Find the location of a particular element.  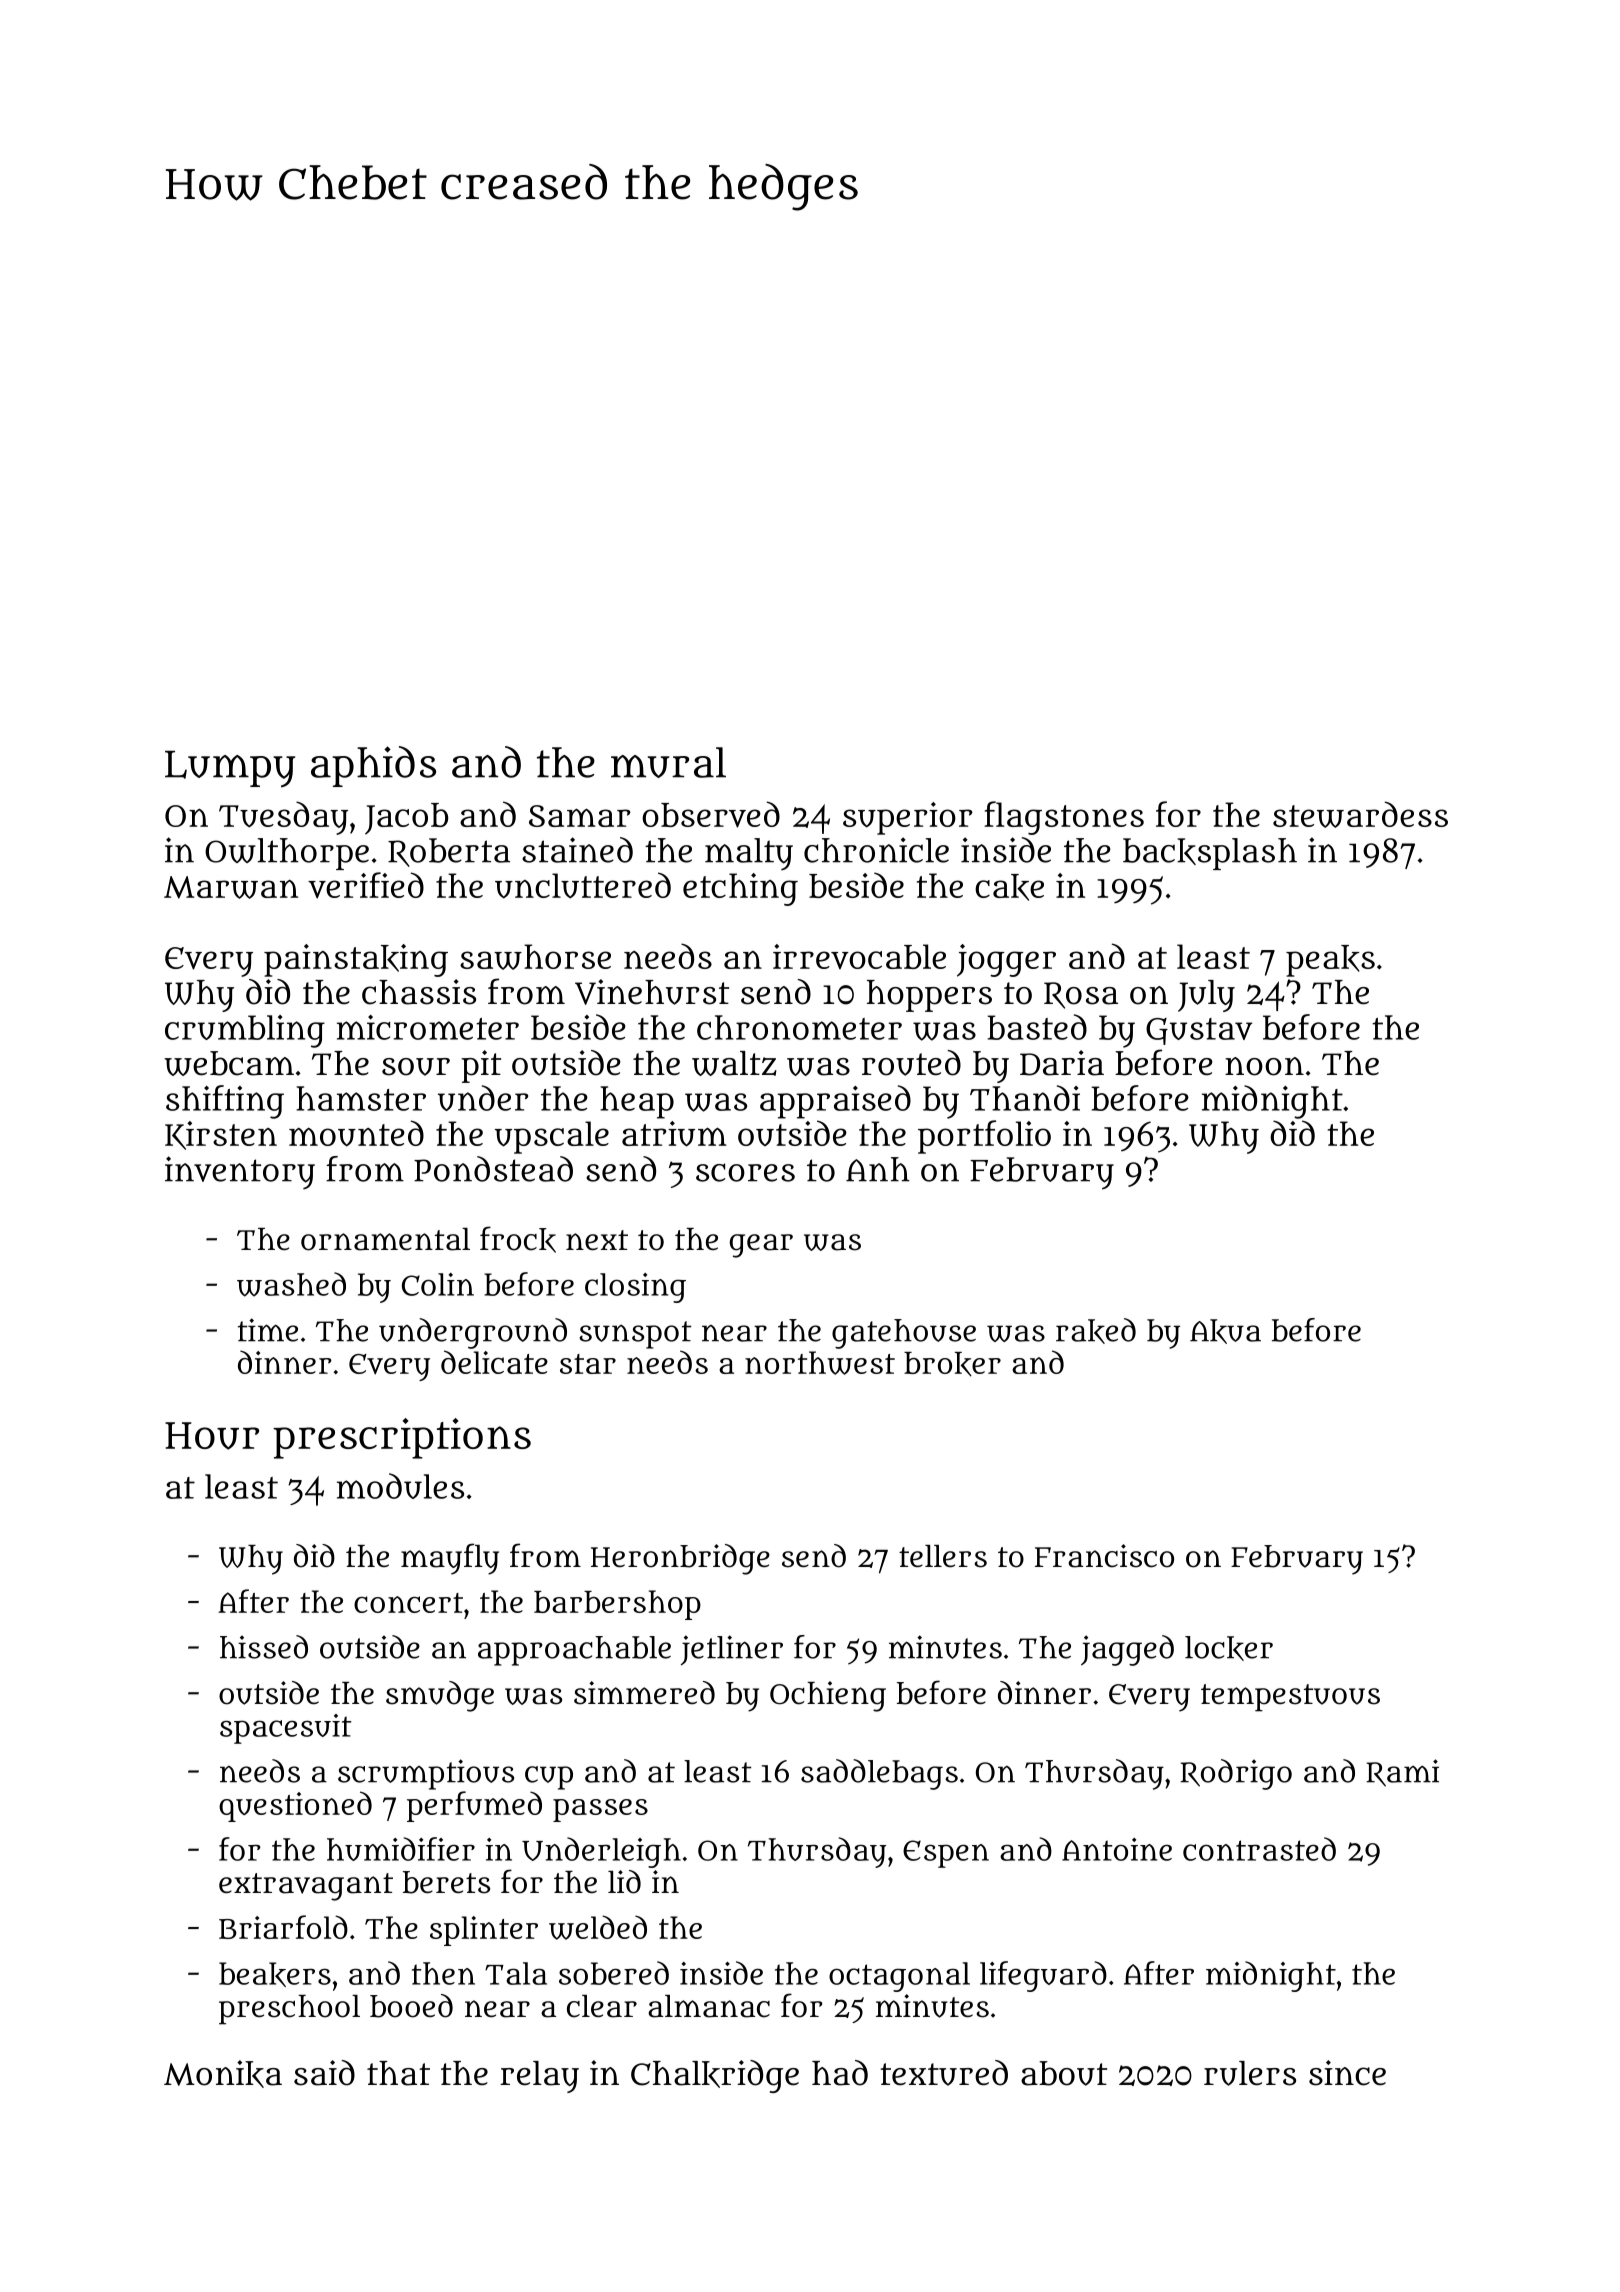

backsplash is located at coordinates (1210, 854).
